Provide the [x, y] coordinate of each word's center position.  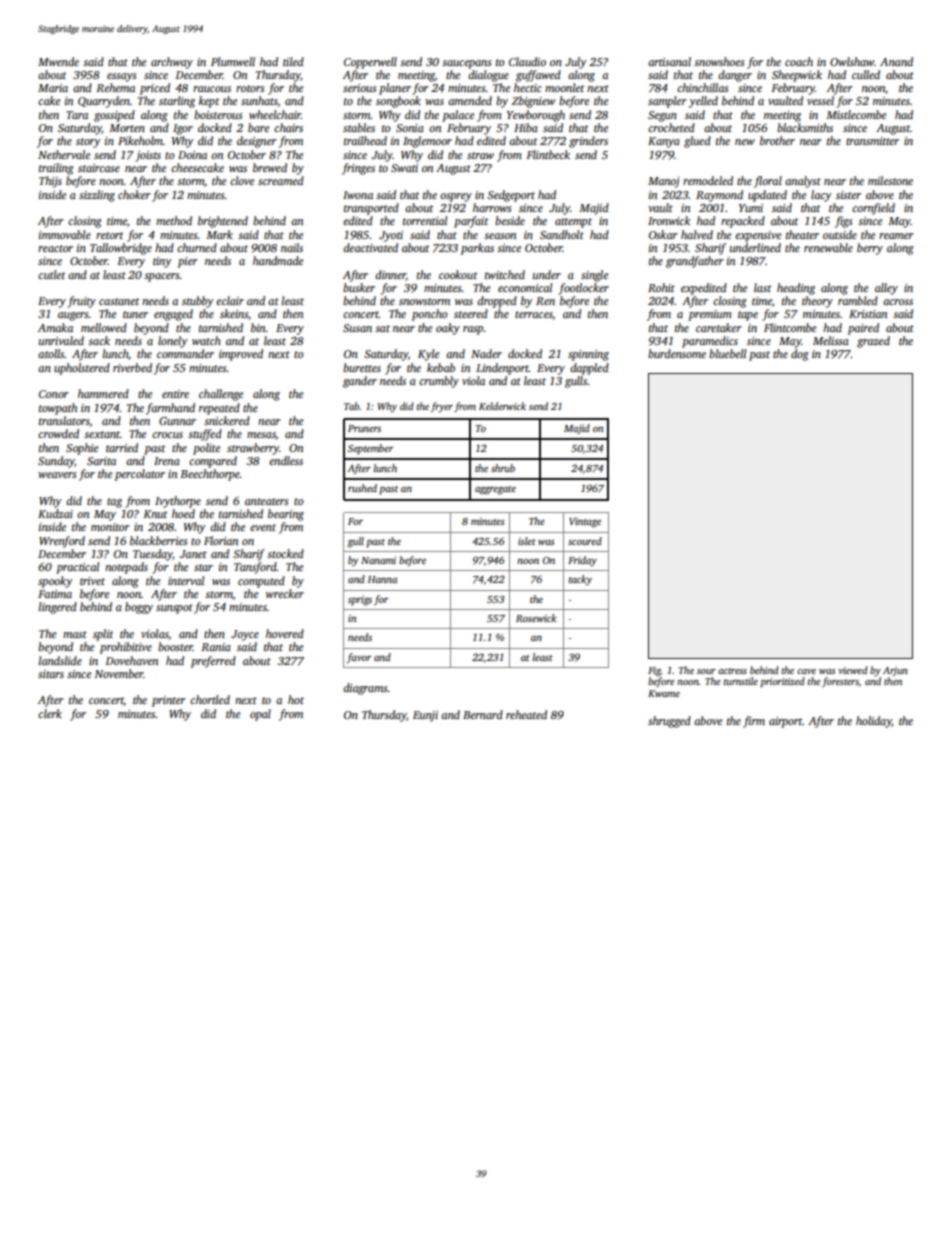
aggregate [495, 490]
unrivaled [61, 340]
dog [800, 355]
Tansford [255, 568]
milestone [890, 180]
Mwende [58, 61]
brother [777, 140]
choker [134, 194]
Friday [582, 561]
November [118, 673]
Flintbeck [548, 154]
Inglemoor [427, 142]
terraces [534, 315]
